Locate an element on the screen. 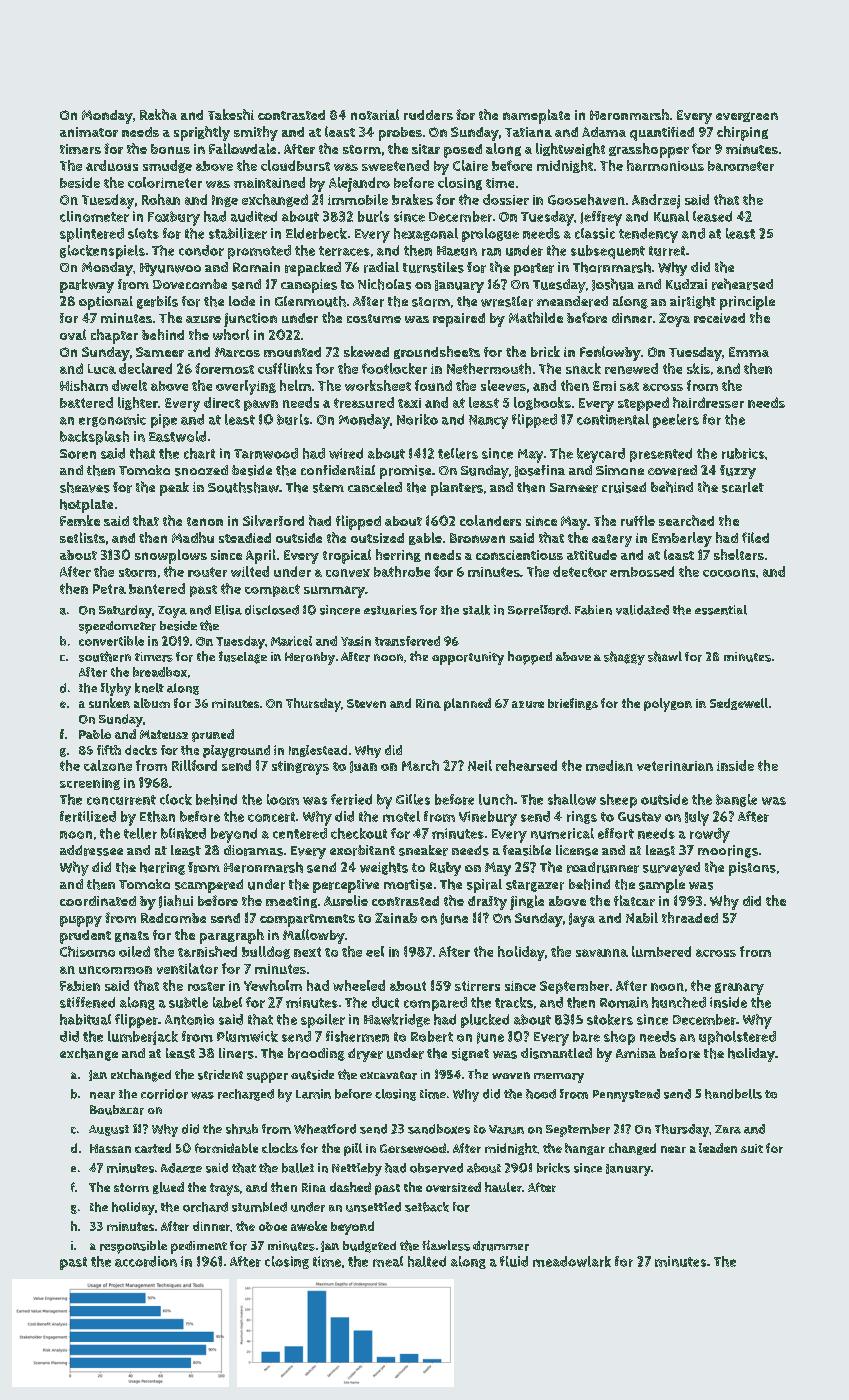  median is located at coordinates (609, 765).
